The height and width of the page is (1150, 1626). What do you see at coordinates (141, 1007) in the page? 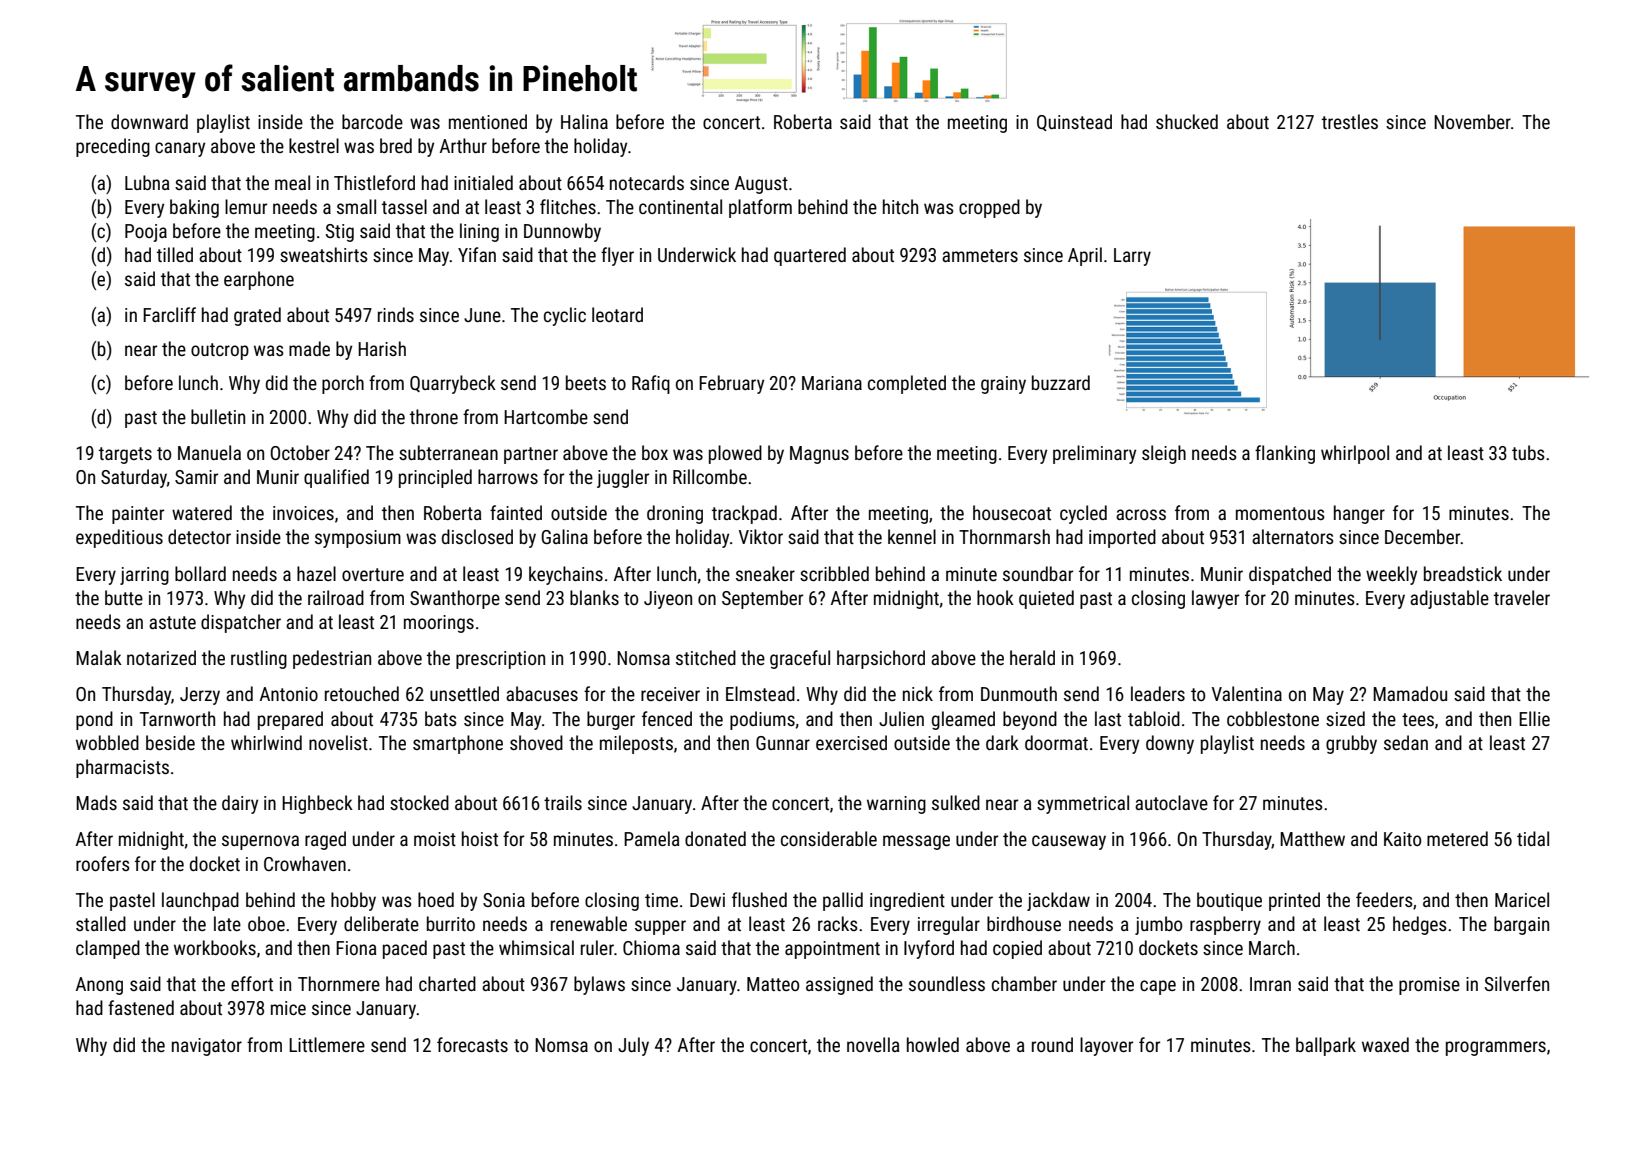
I see `fastened` at bounding box center [141, 1007].
